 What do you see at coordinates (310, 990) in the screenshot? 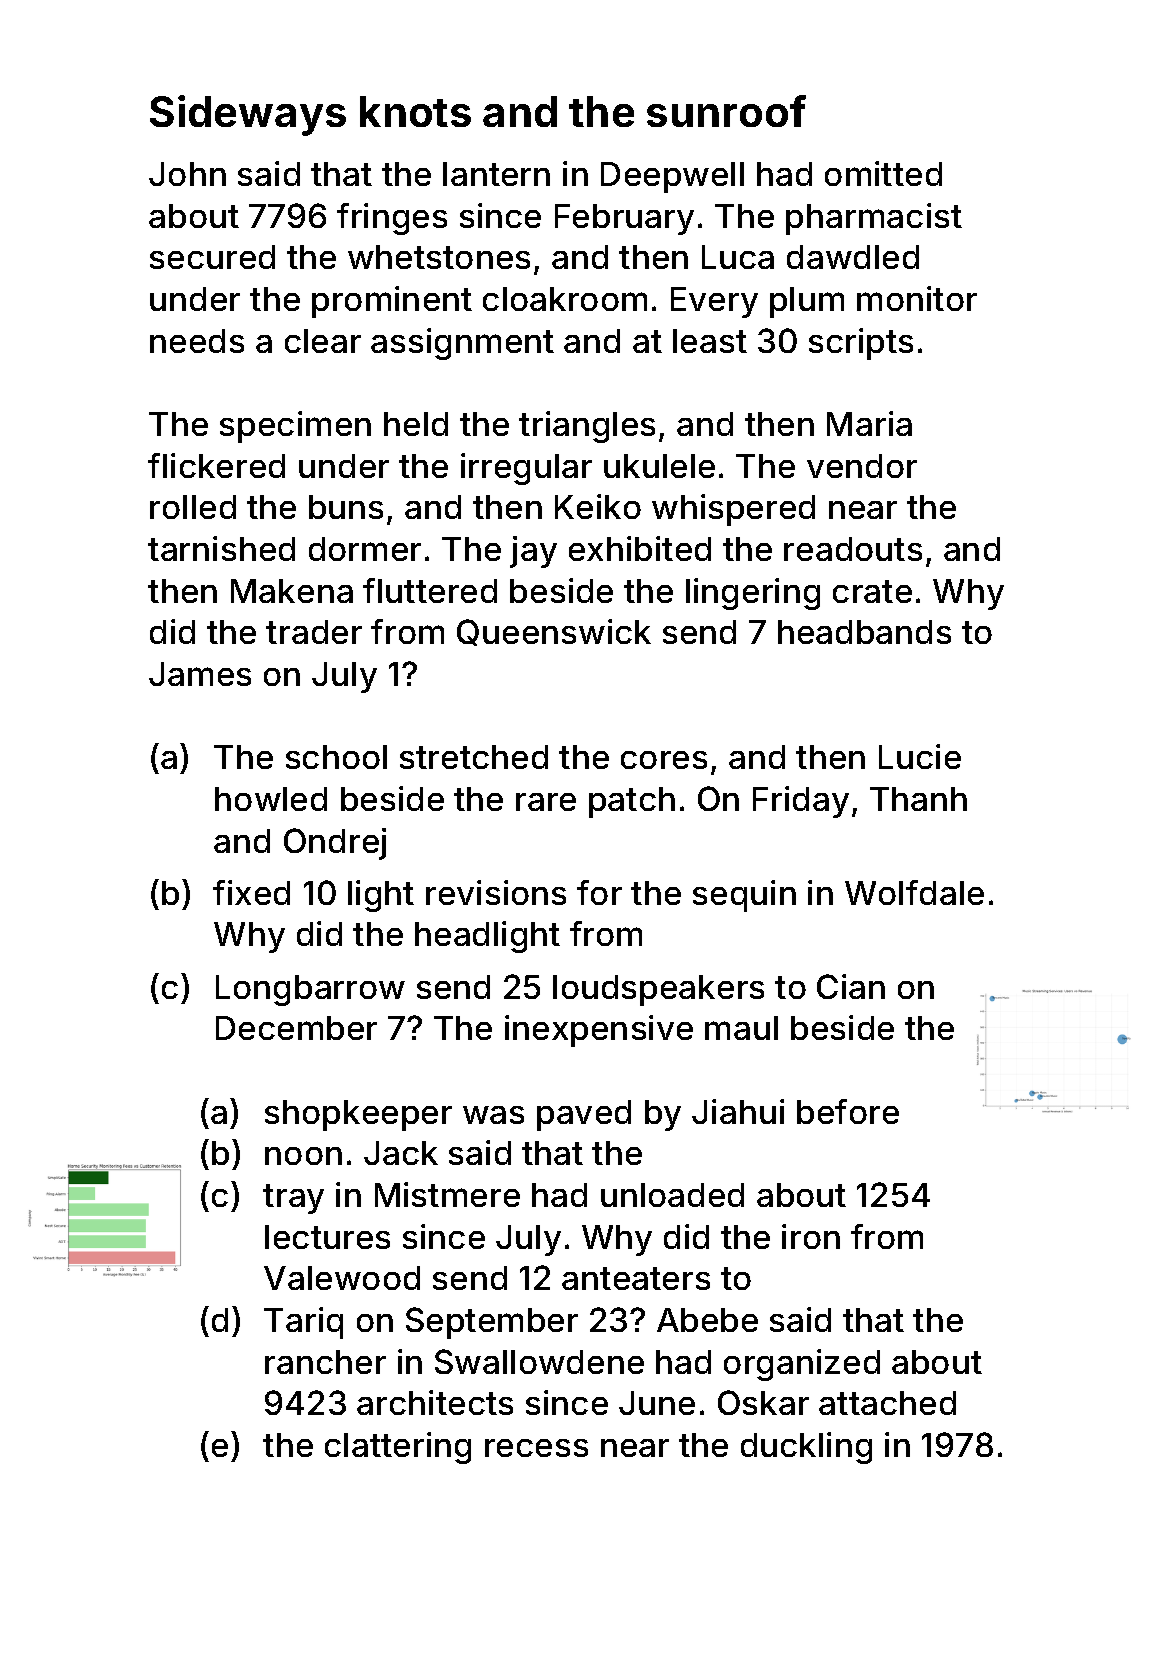
I see `Longbarrow` at bounding box center [310, 990].
